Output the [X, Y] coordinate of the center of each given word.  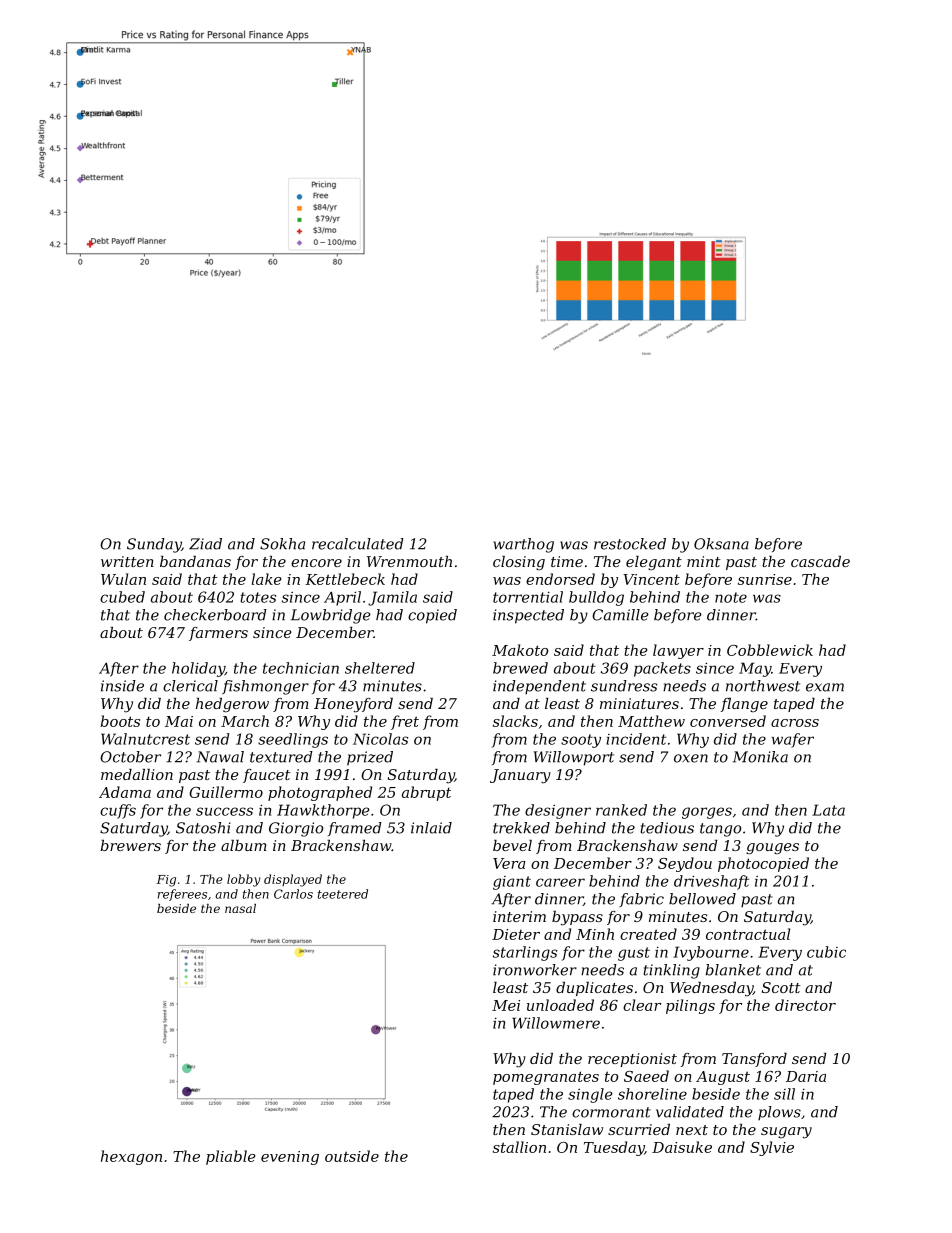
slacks [515, 721]
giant [512, 883]
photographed [320, 793]
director [805, 1005]
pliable [231, 1157]
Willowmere [556, 1023]
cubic [826, 952]
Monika [760, 757]
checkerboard [215, 615]
